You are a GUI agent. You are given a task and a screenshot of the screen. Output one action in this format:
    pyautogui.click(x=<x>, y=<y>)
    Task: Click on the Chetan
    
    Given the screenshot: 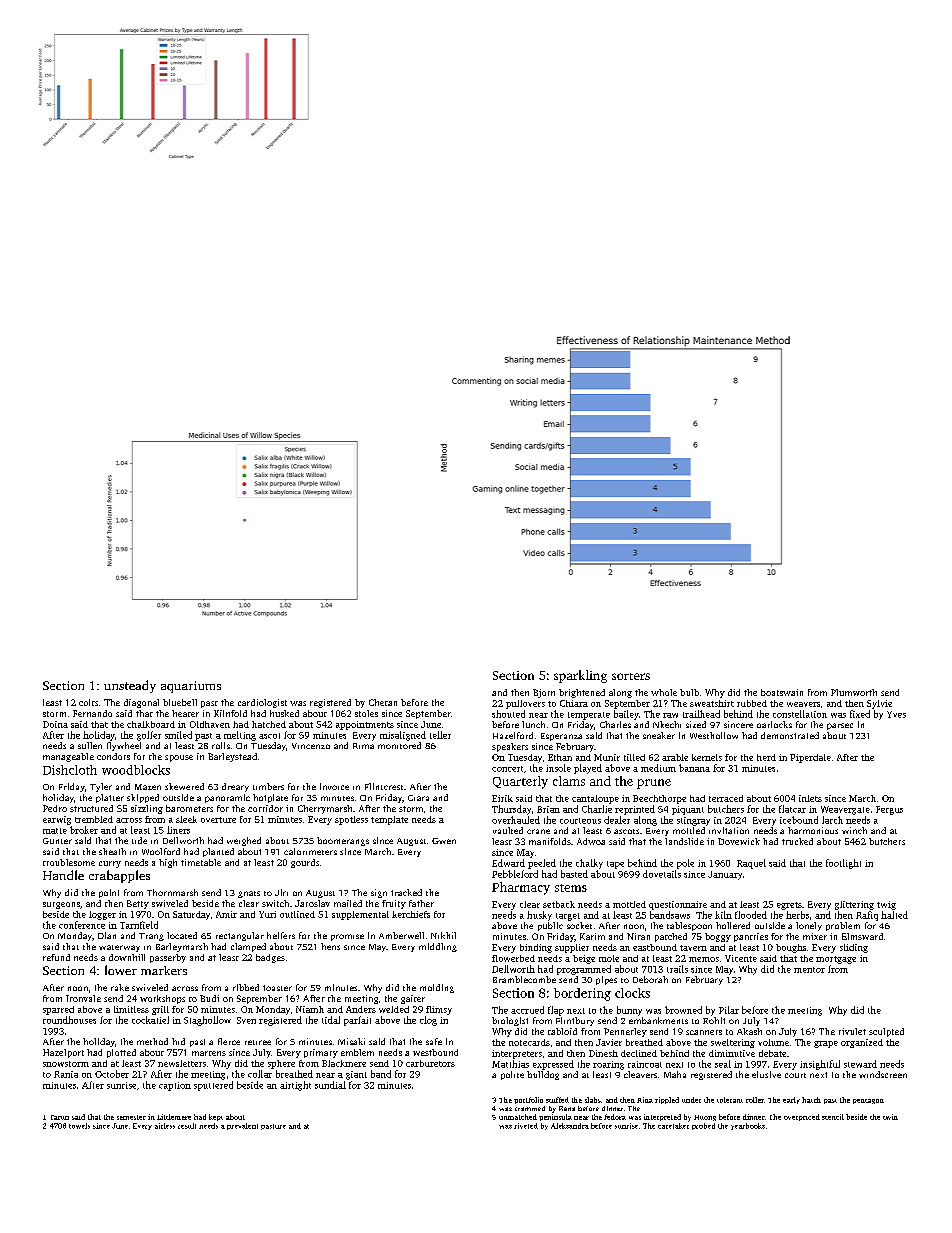 What is the action you would take?
    pyautogui.click(x=383, y=702)
